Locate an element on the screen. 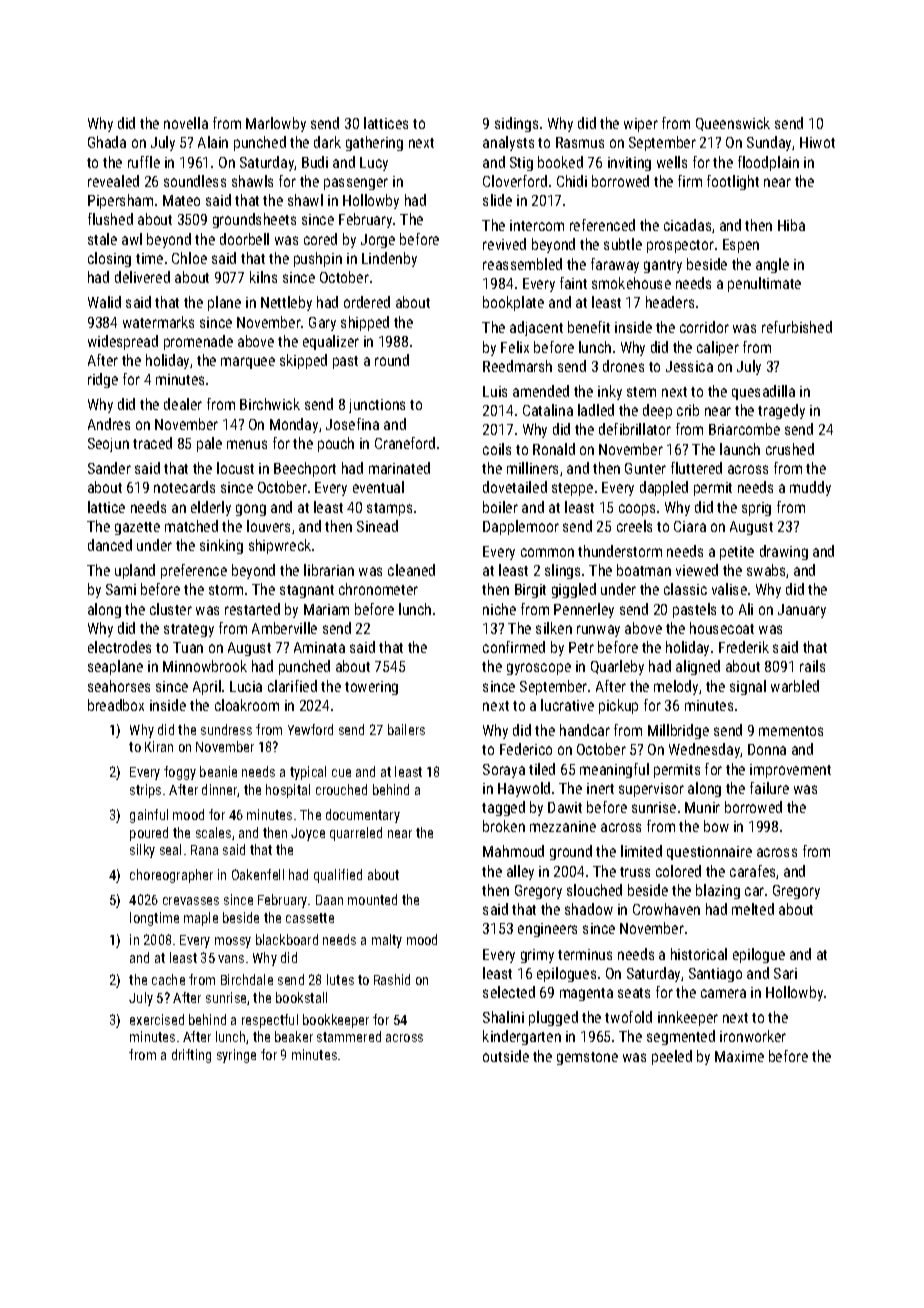 This screenshot has height=1308, width=924. gyroscope is located at coordinates (539, 669).
